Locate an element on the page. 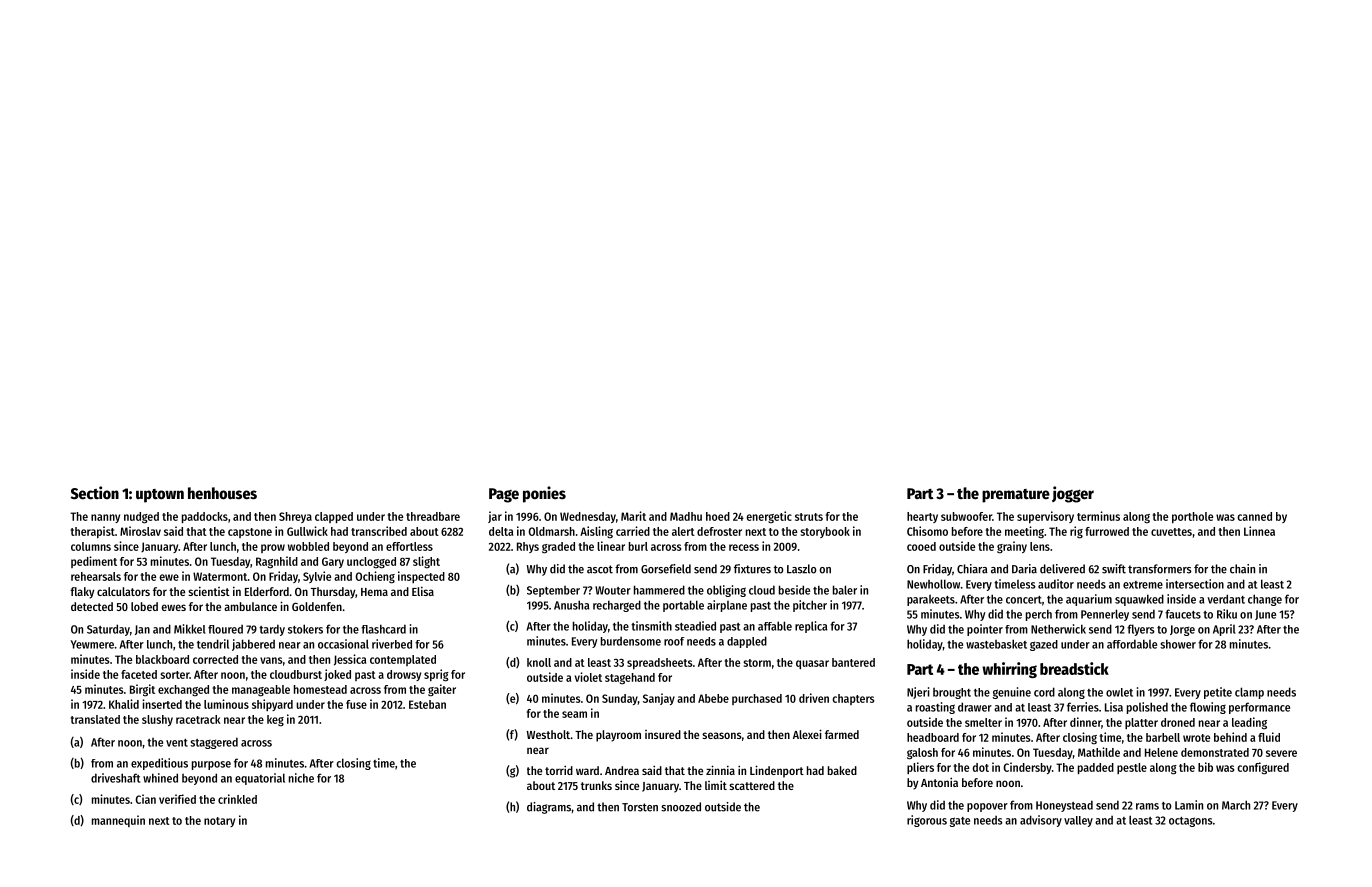 The width and height of the document is (1372, 887). jogger is located at coordinates (1073, 494).
